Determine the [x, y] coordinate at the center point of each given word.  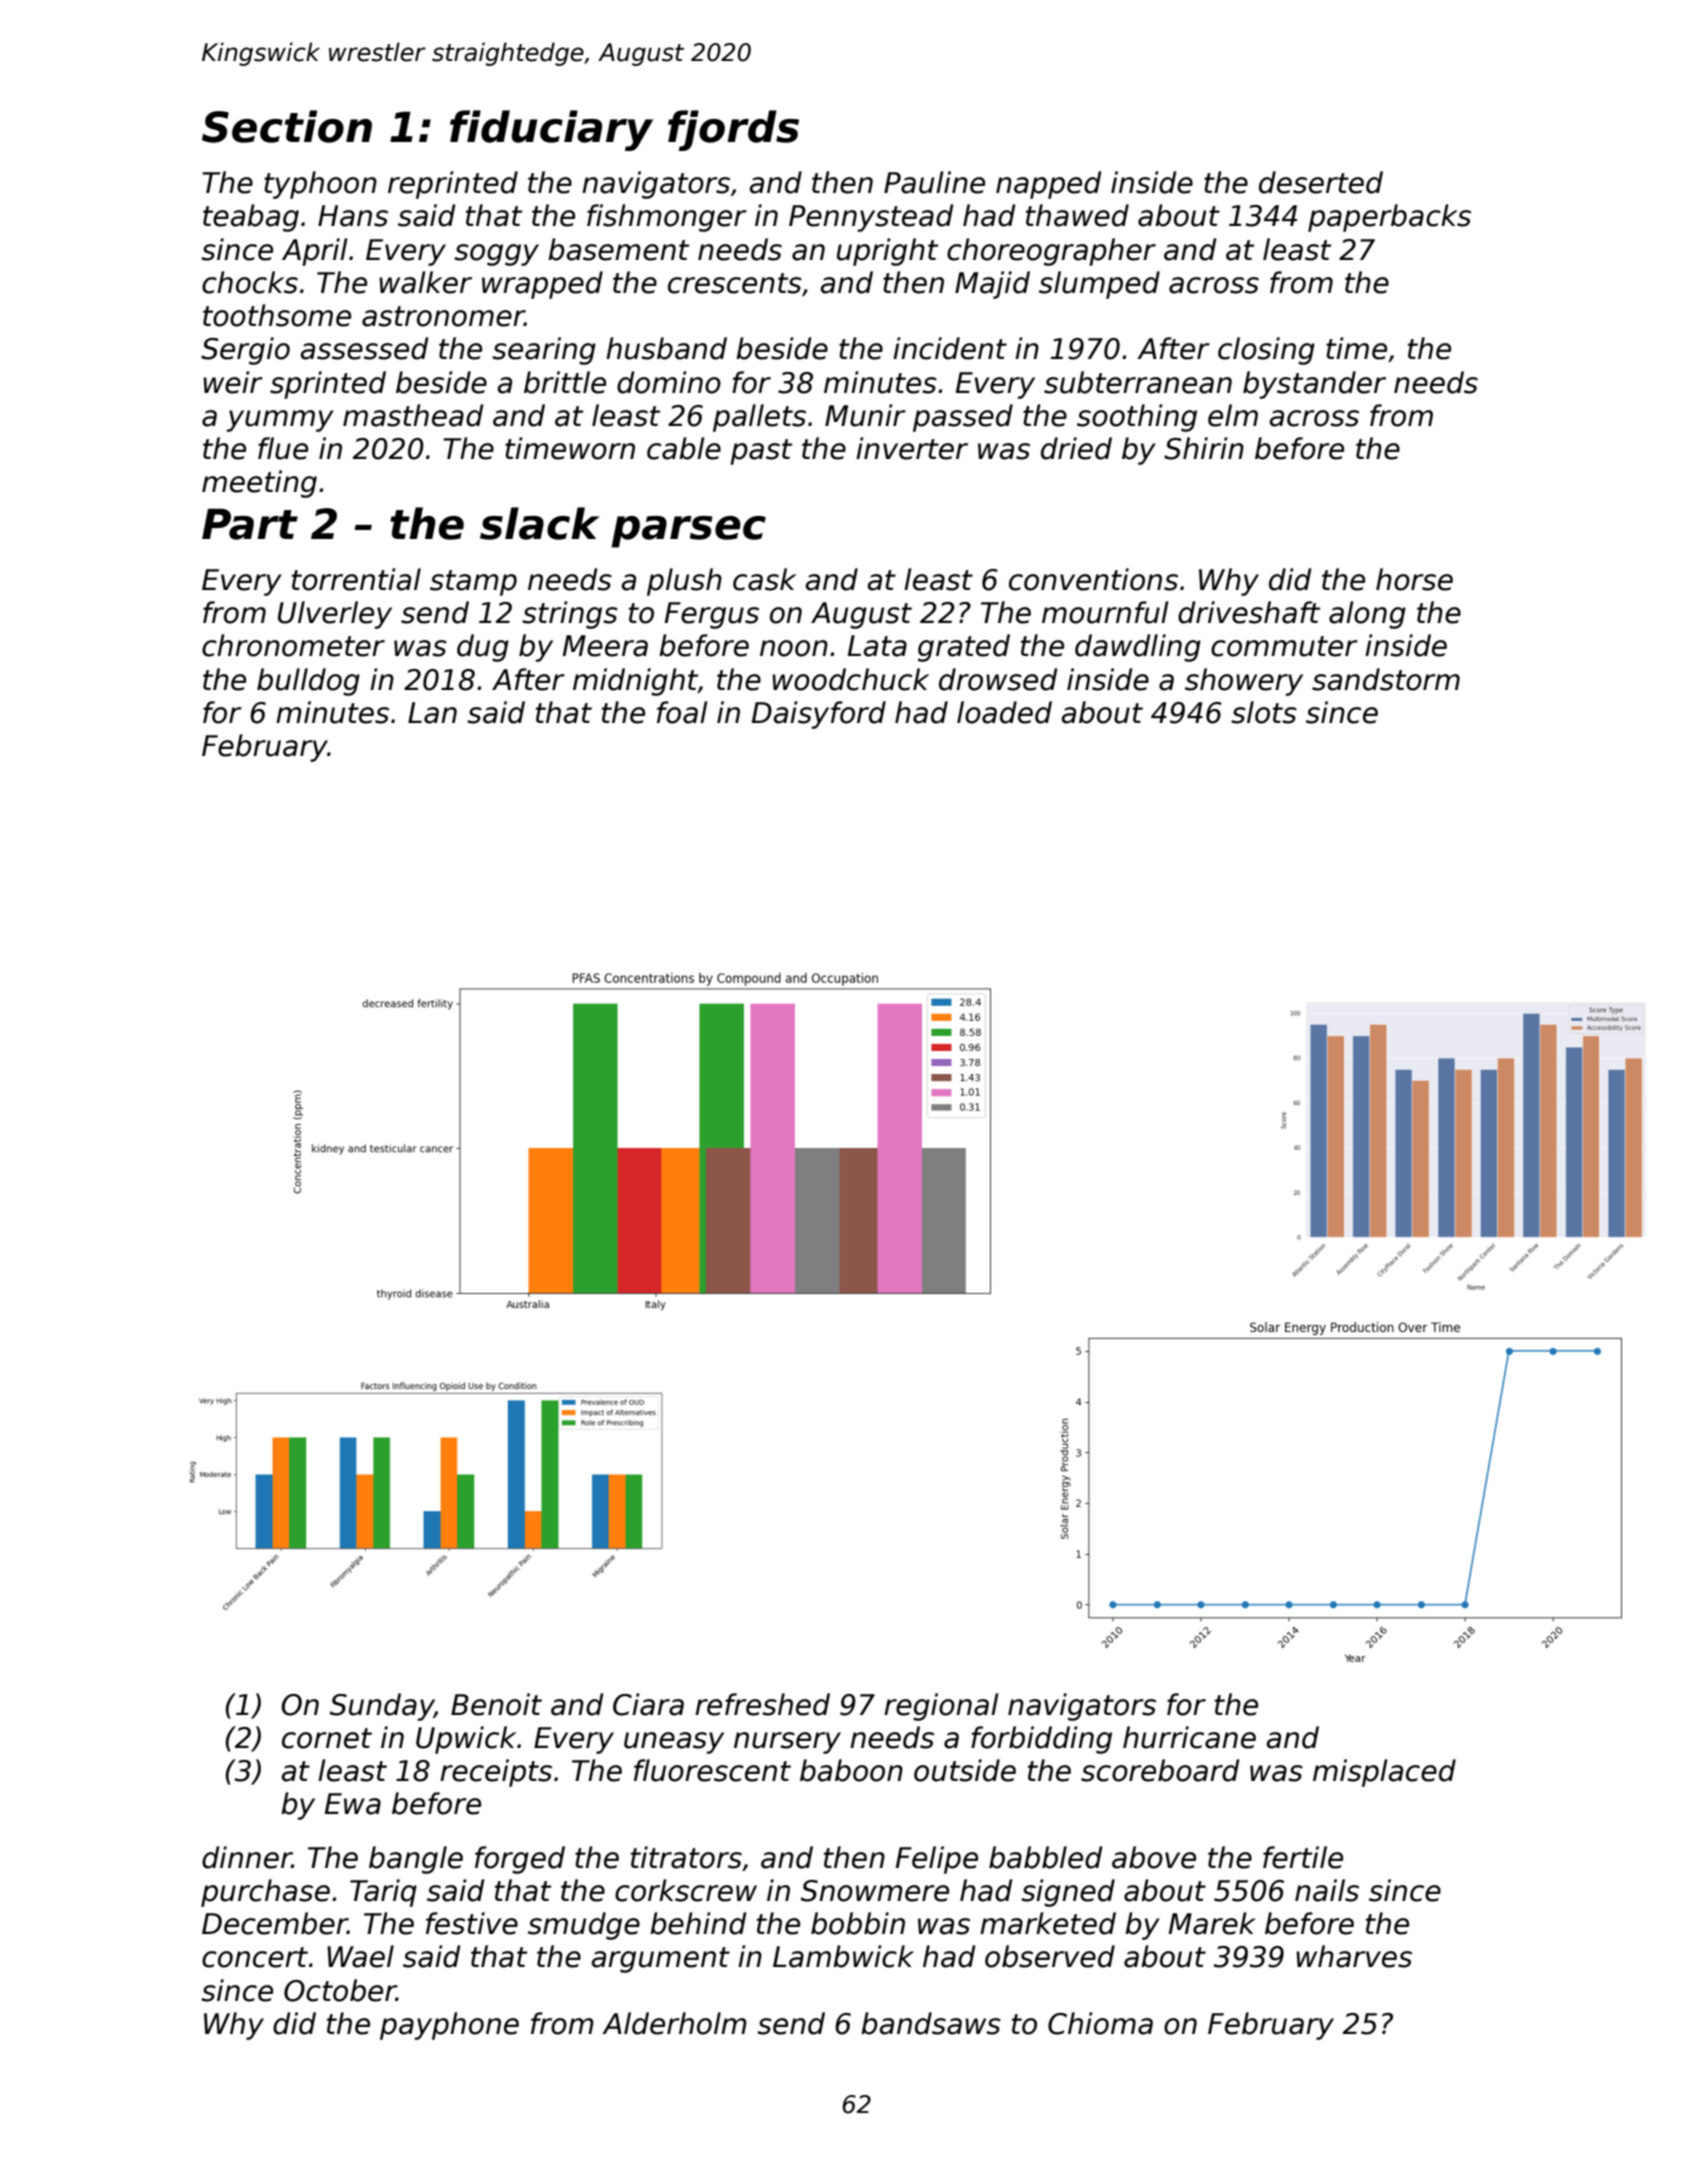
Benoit [496, 1704]
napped [1048, 185]
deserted [1321, 182]
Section [287, 126]
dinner [247, 1857]
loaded [1004, 712]
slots [1264, 712]
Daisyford [818, 715]
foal [682, 712]
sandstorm [1386, 679]
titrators [686, 1857]
